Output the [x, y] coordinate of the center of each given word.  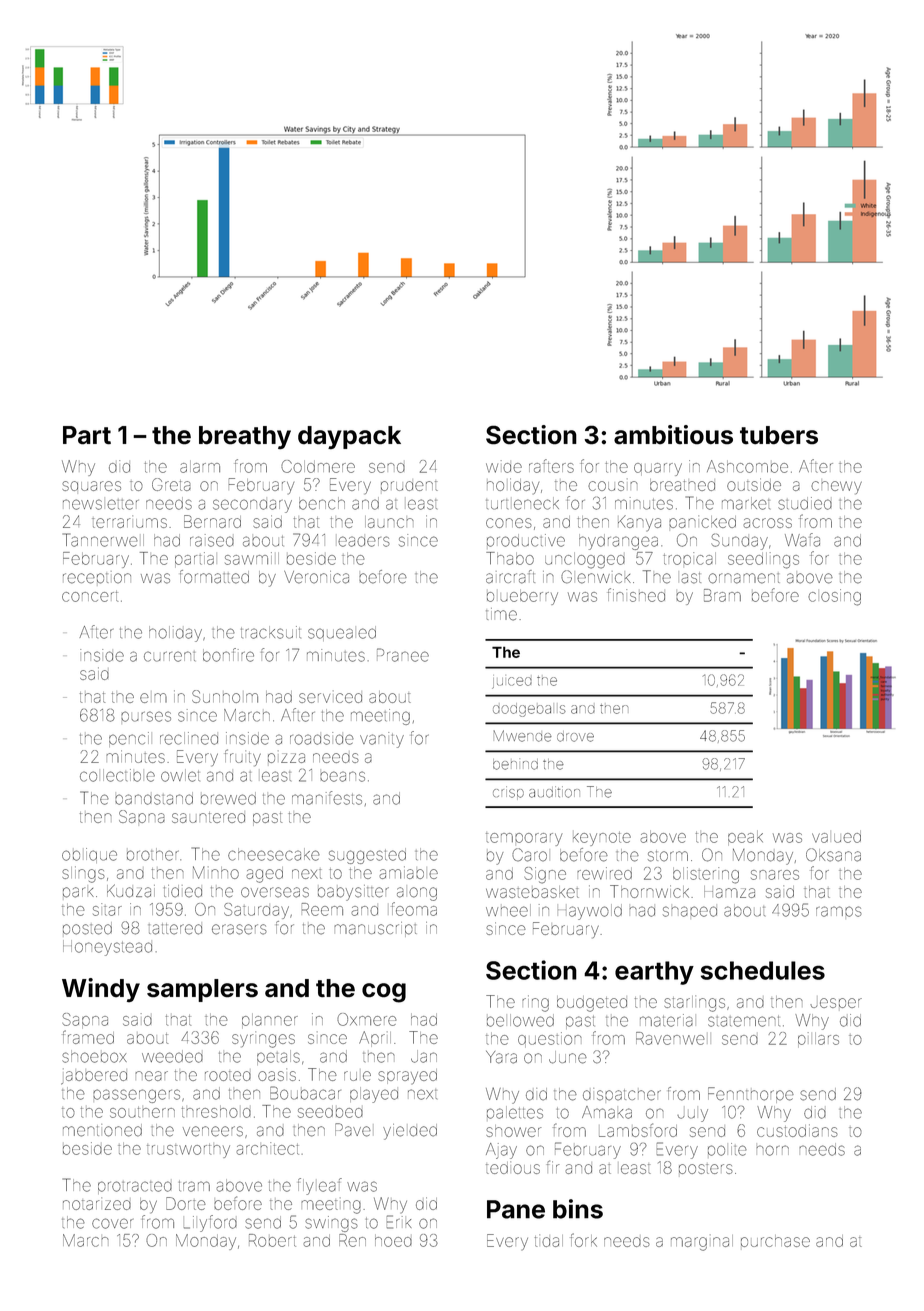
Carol [529, 855]
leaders [364, 541]
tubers [779, 435]
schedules [763, 970]
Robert [272, 1240]
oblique [89, 855]
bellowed [520, 1020]
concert [90, 596]
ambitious [673, 435]
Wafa [802, 540]
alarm [200, 468]
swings [331, 1224]
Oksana [833, 855]
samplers [202, 990]
